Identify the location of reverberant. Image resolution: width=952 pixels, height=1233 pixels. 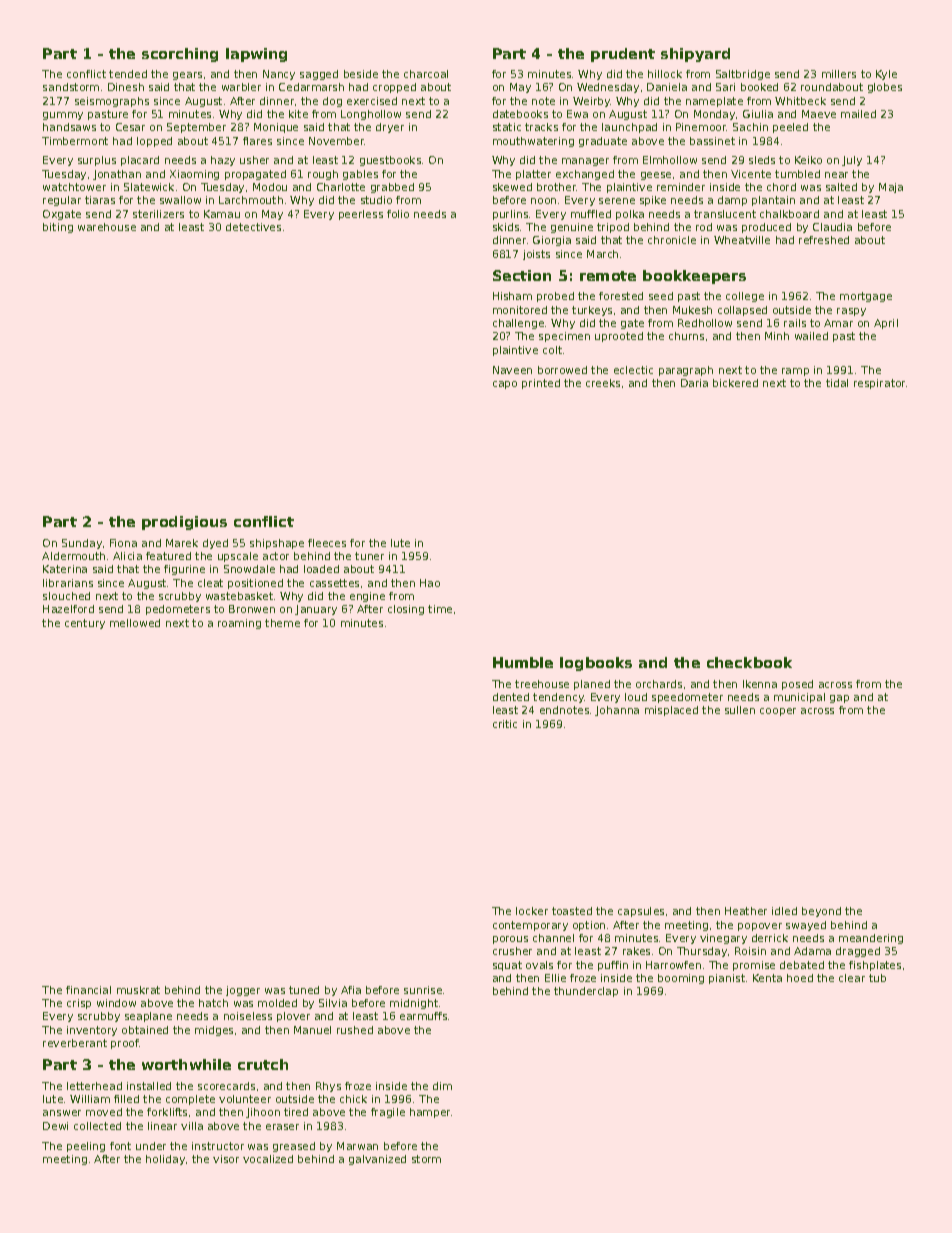
(75, 1043).
